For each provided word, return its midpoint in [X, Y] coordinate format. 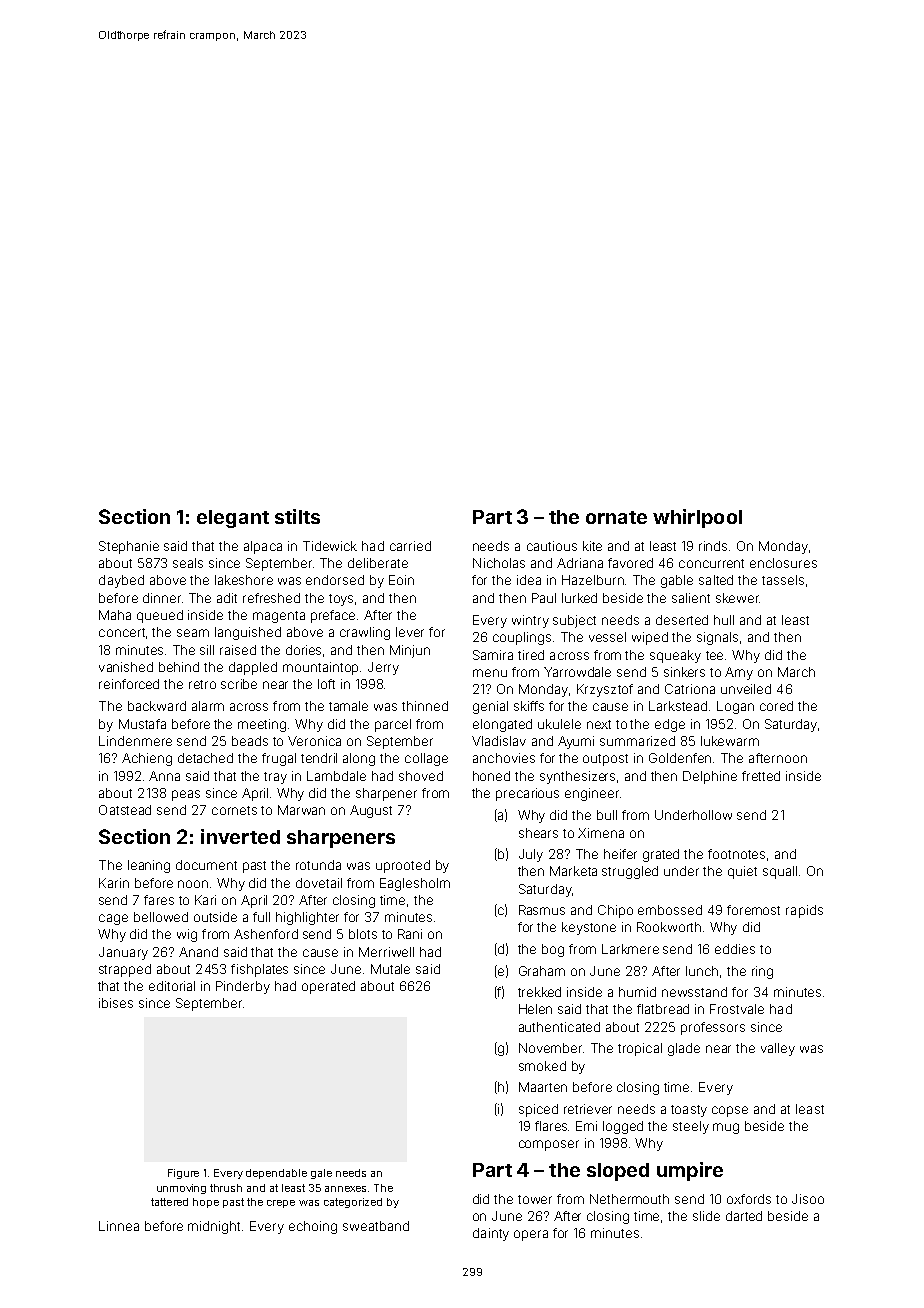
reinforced [129, 684]
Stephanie [129, 547]
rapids [804, 911]
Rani [410, 934]
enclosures [783, 563]
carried [410, 546]
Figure [183, 1174]
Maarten [543, 1087]
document [206, 865]
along [359, 759]
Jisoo [808, 1199]
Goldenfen [680, 758]
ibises [116, 1003]
